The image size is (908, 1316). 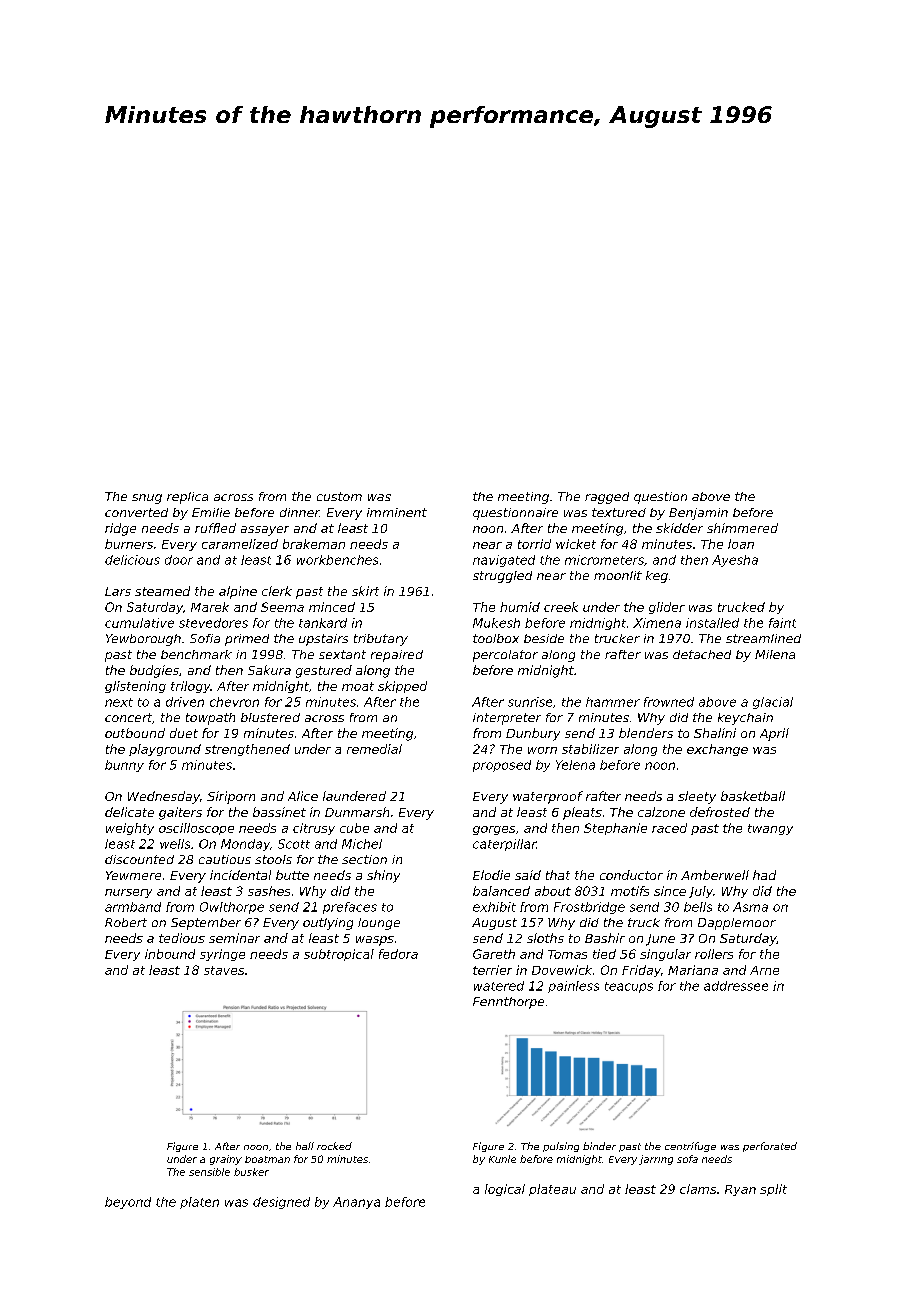 I want to click on pleats, so click(x=582, y=813).
